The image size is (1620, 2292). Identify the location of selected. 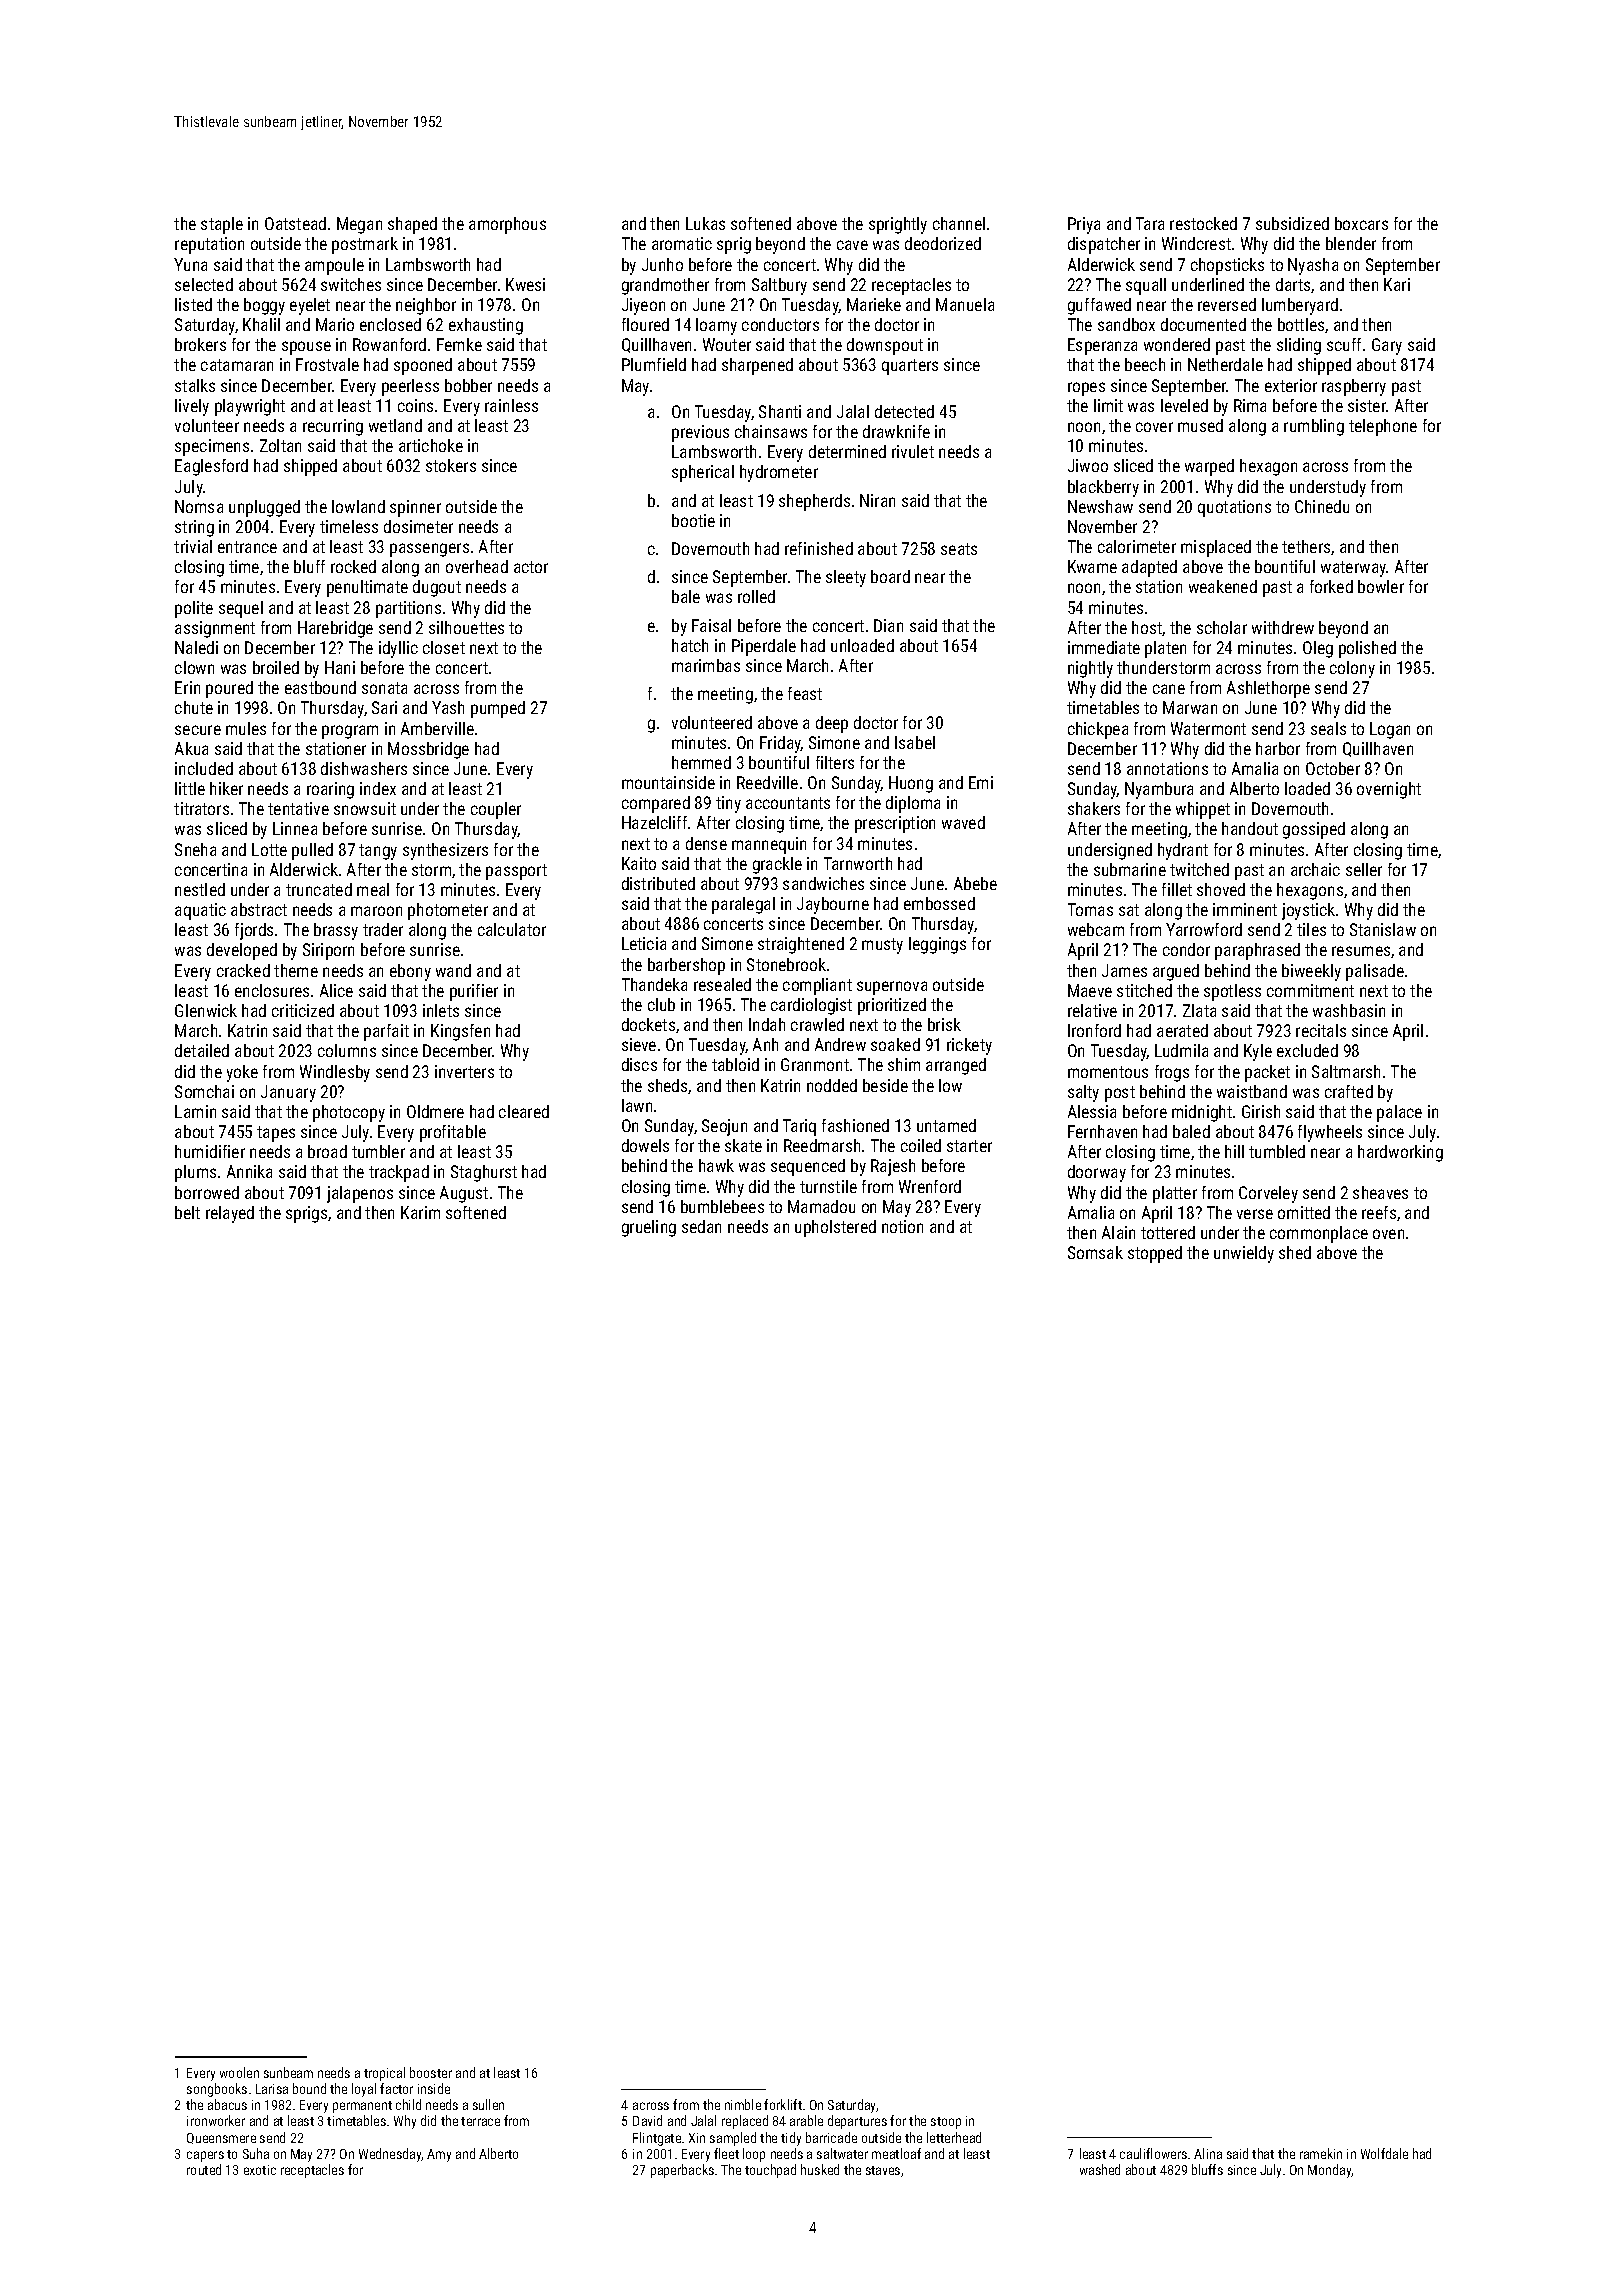
(204, 284).
